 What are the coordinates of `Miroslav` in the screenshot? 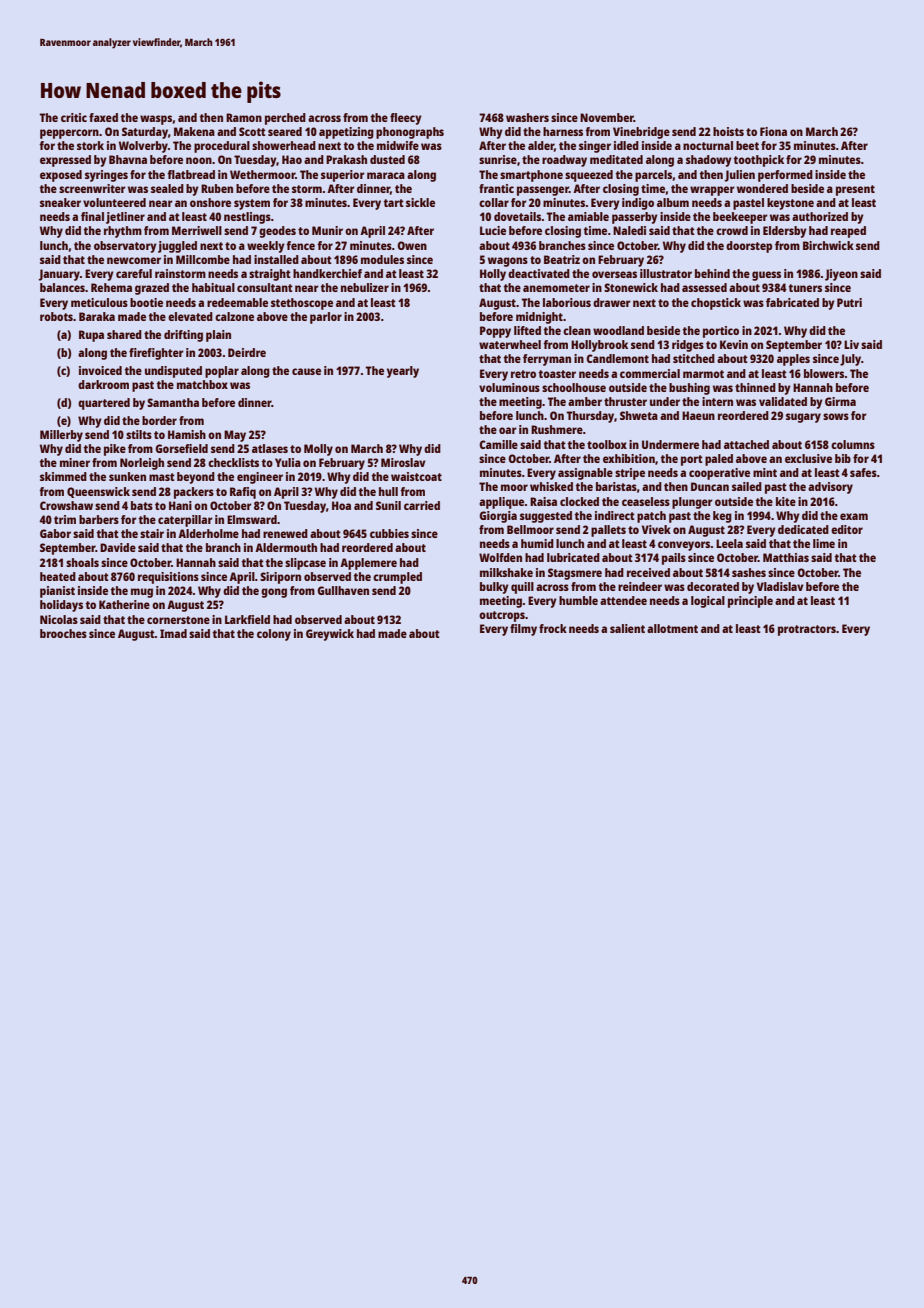 It's located at (403, 462).
